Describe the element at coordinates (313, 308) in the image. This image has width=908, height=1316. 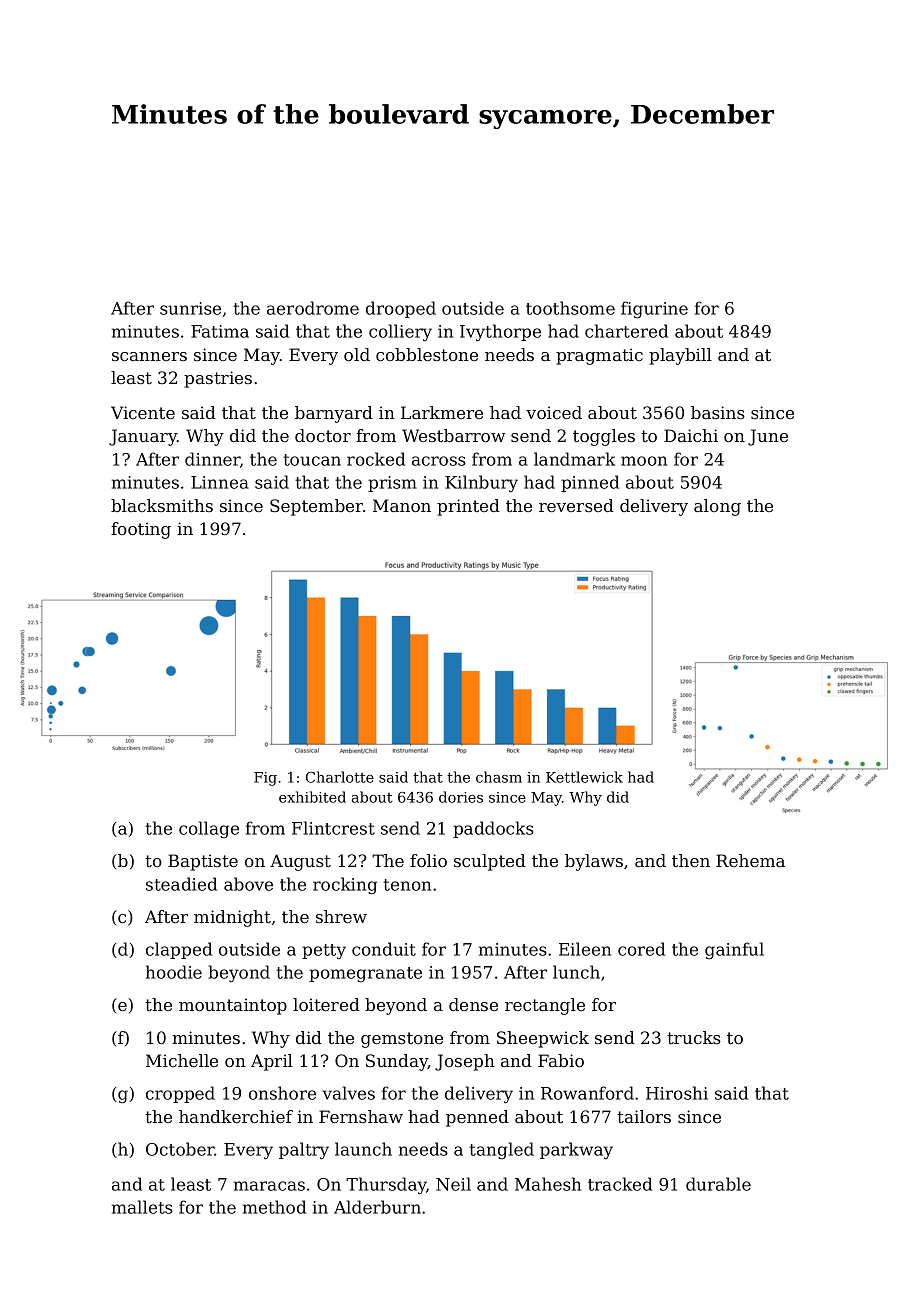
I see `aerodrome` at that location.
